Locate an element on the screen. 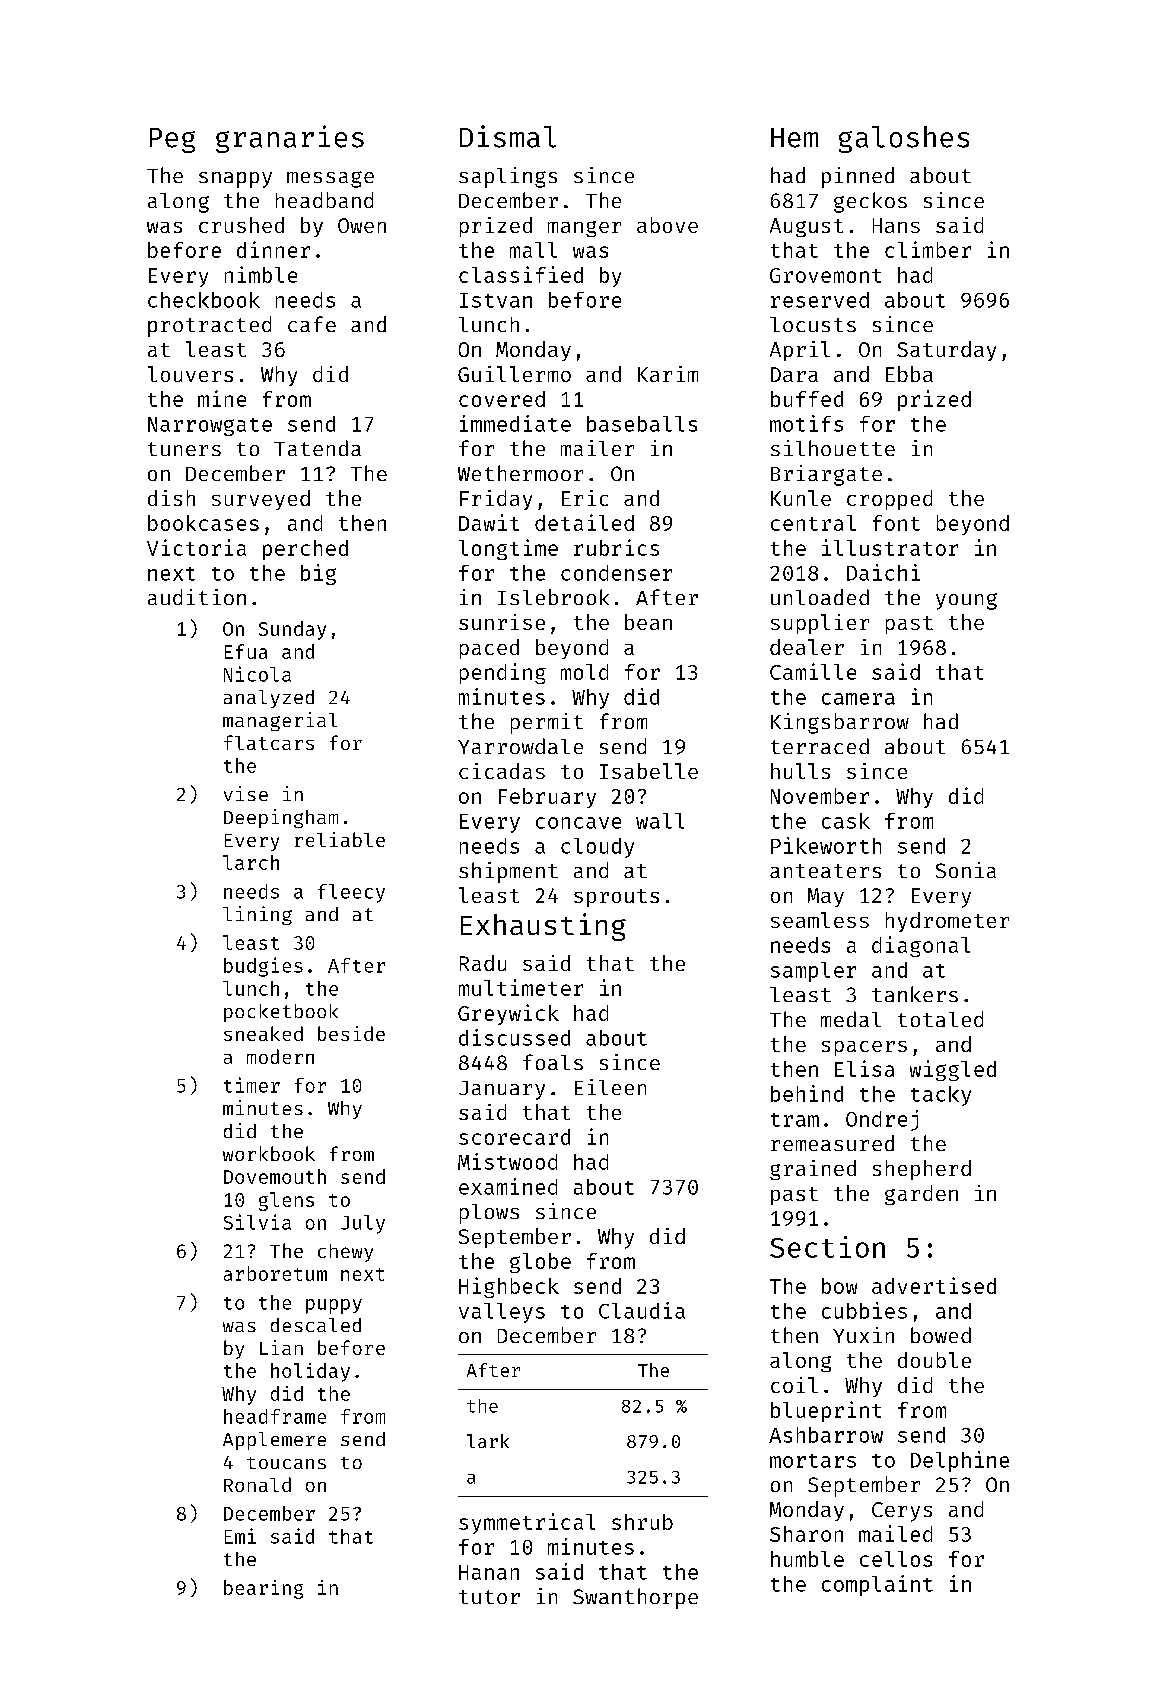 This screenshot has width=1166, height=1688. cask is located at coordinates (846, 821).
